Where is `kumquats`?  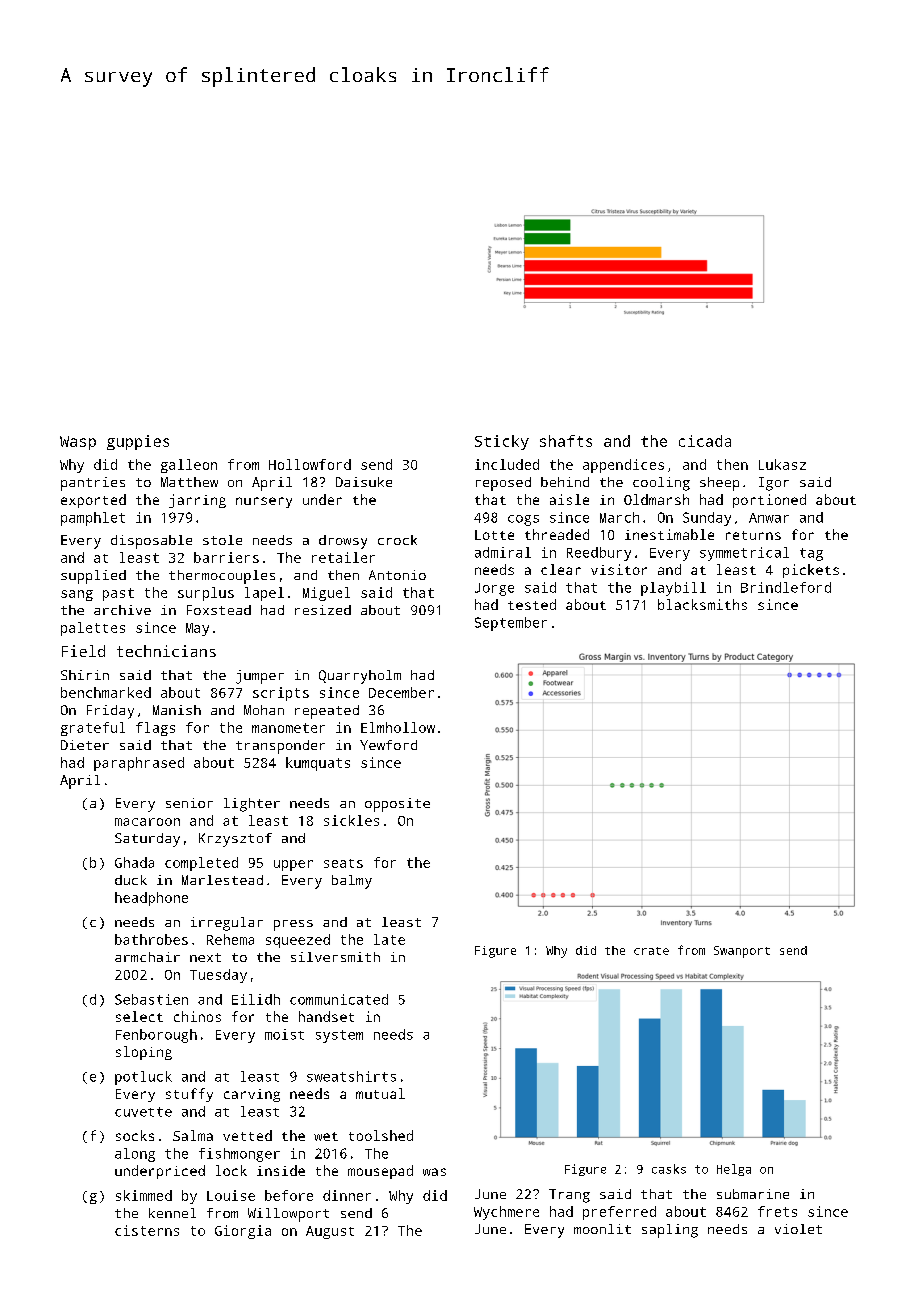 kumquats is located at coordinates (318, 764).
